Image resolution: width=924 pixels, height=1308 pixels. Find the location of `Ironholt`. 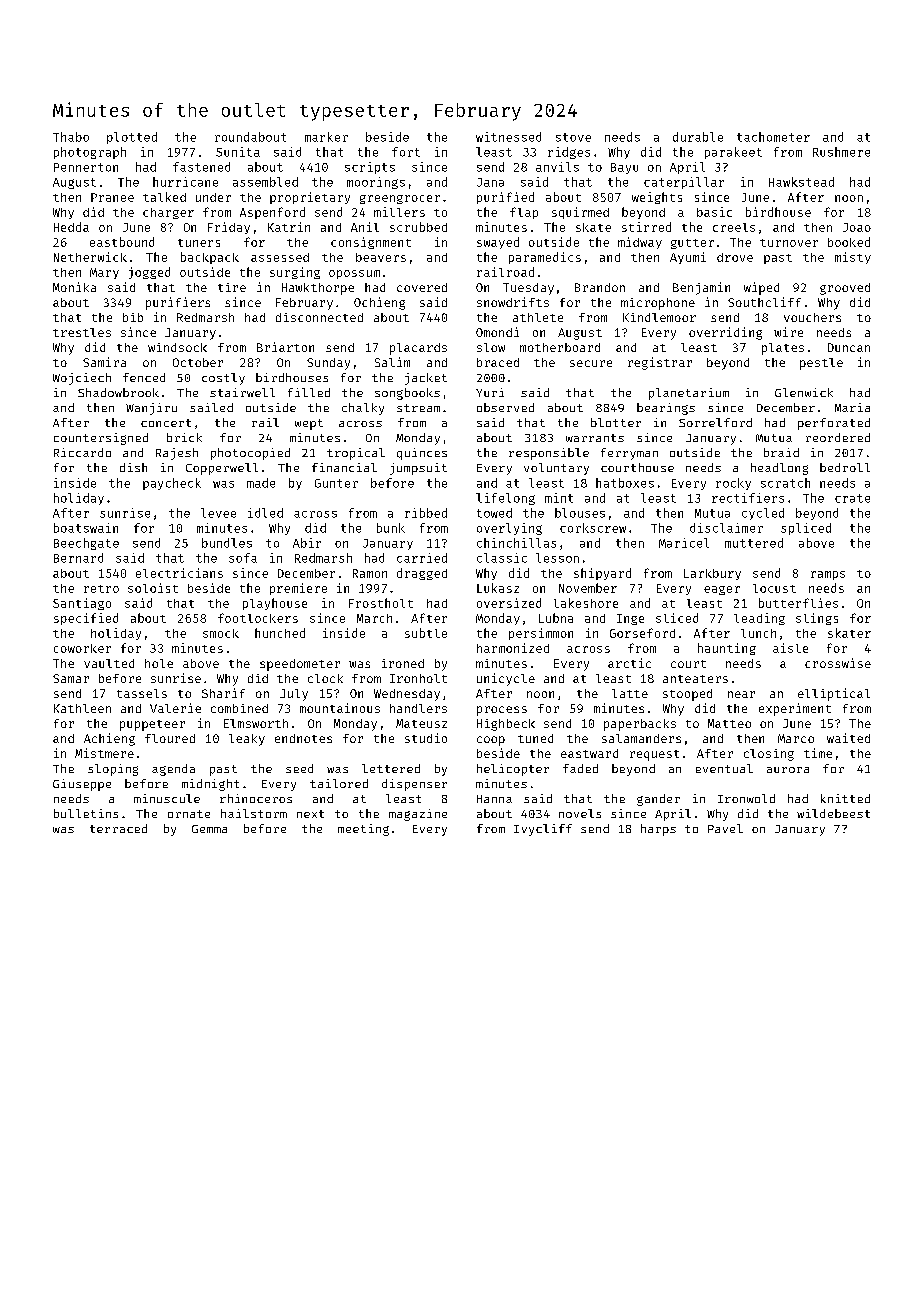

Ironholt is located at coordinates (418, 678).
